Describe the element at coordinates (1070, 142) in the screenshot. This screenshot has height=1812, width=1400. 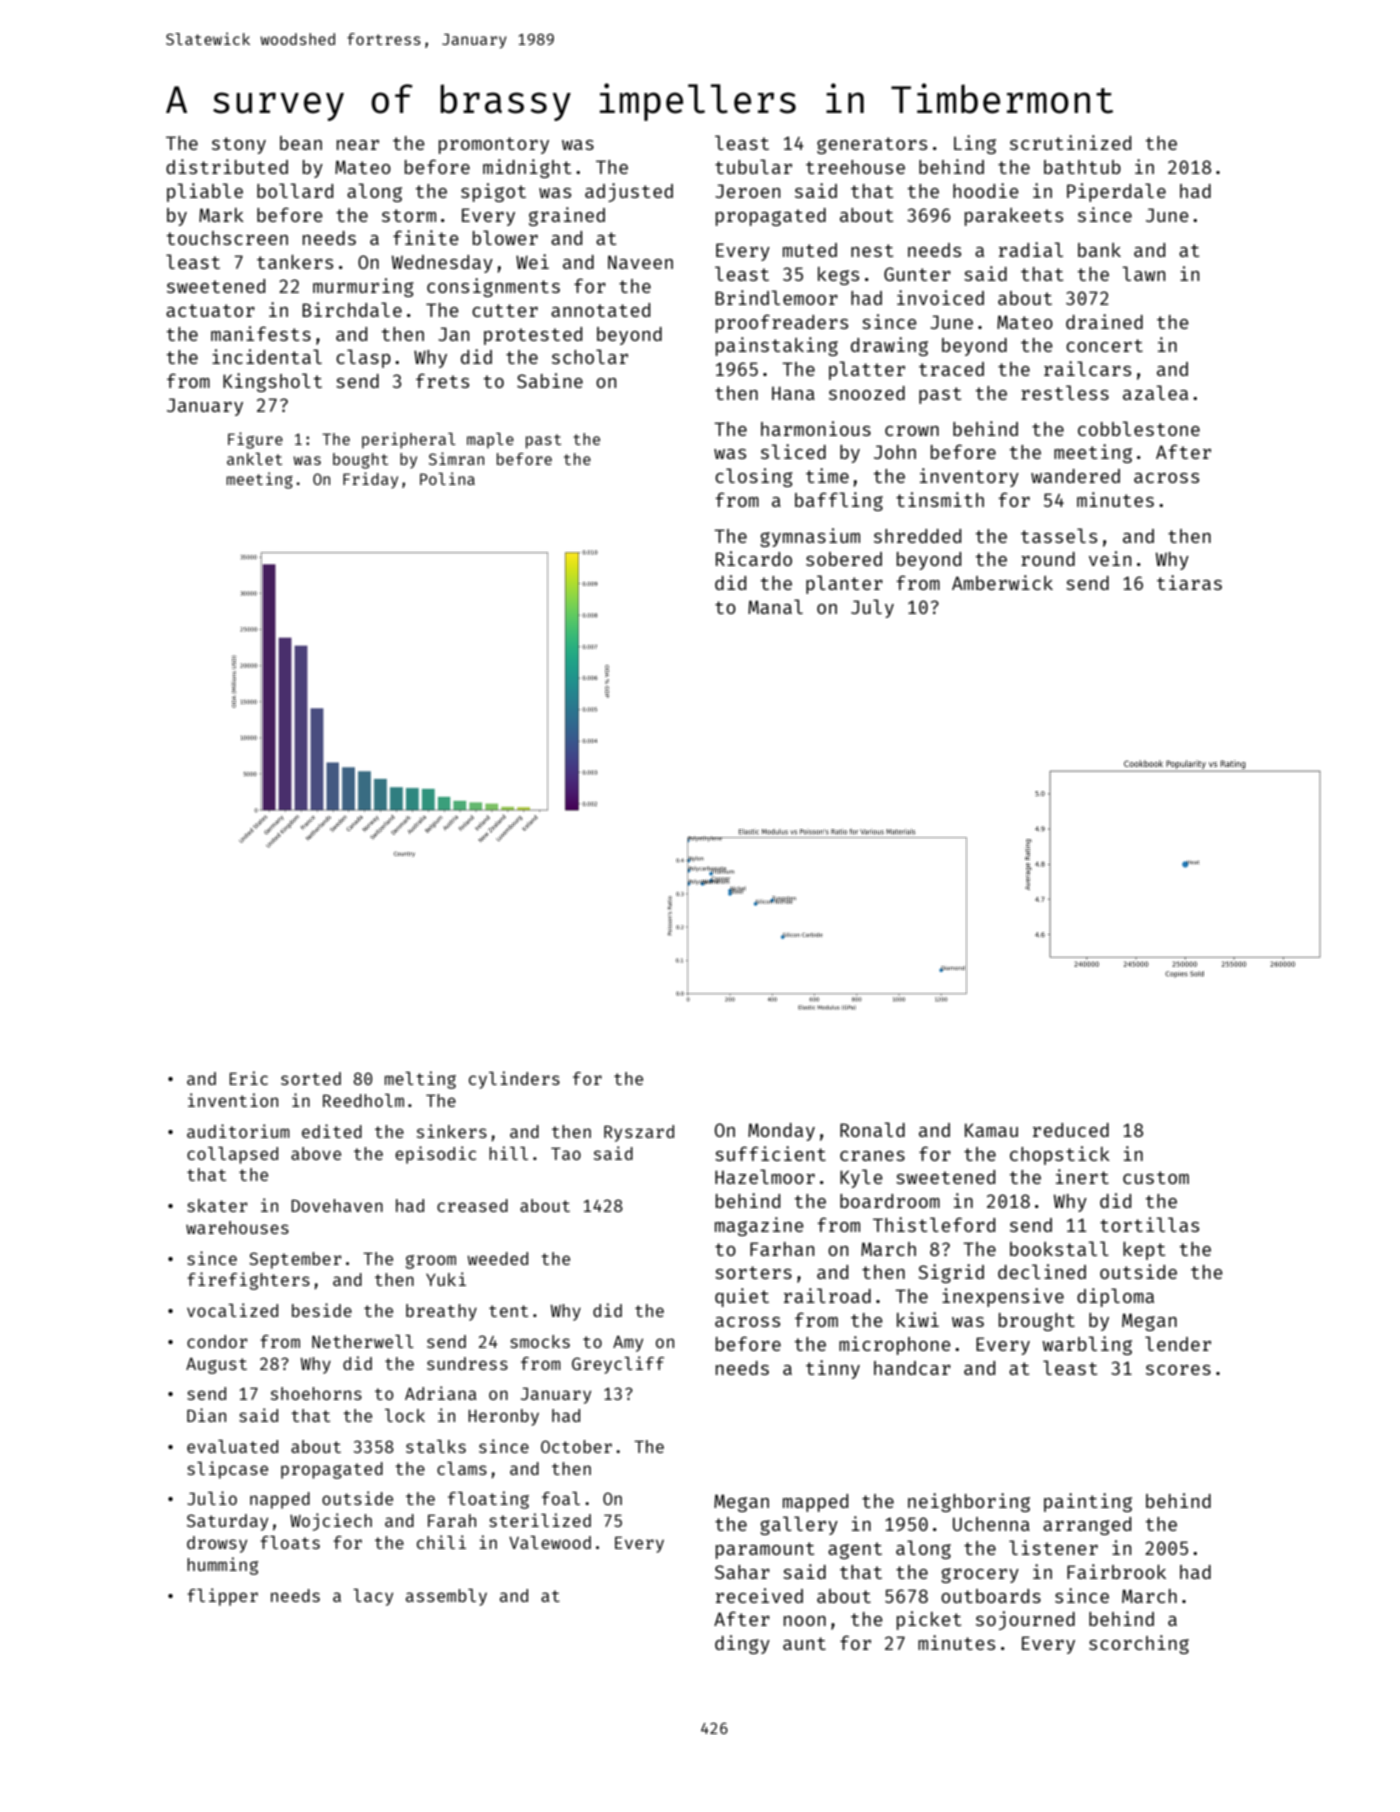
I see `scrutinized` at that location.
